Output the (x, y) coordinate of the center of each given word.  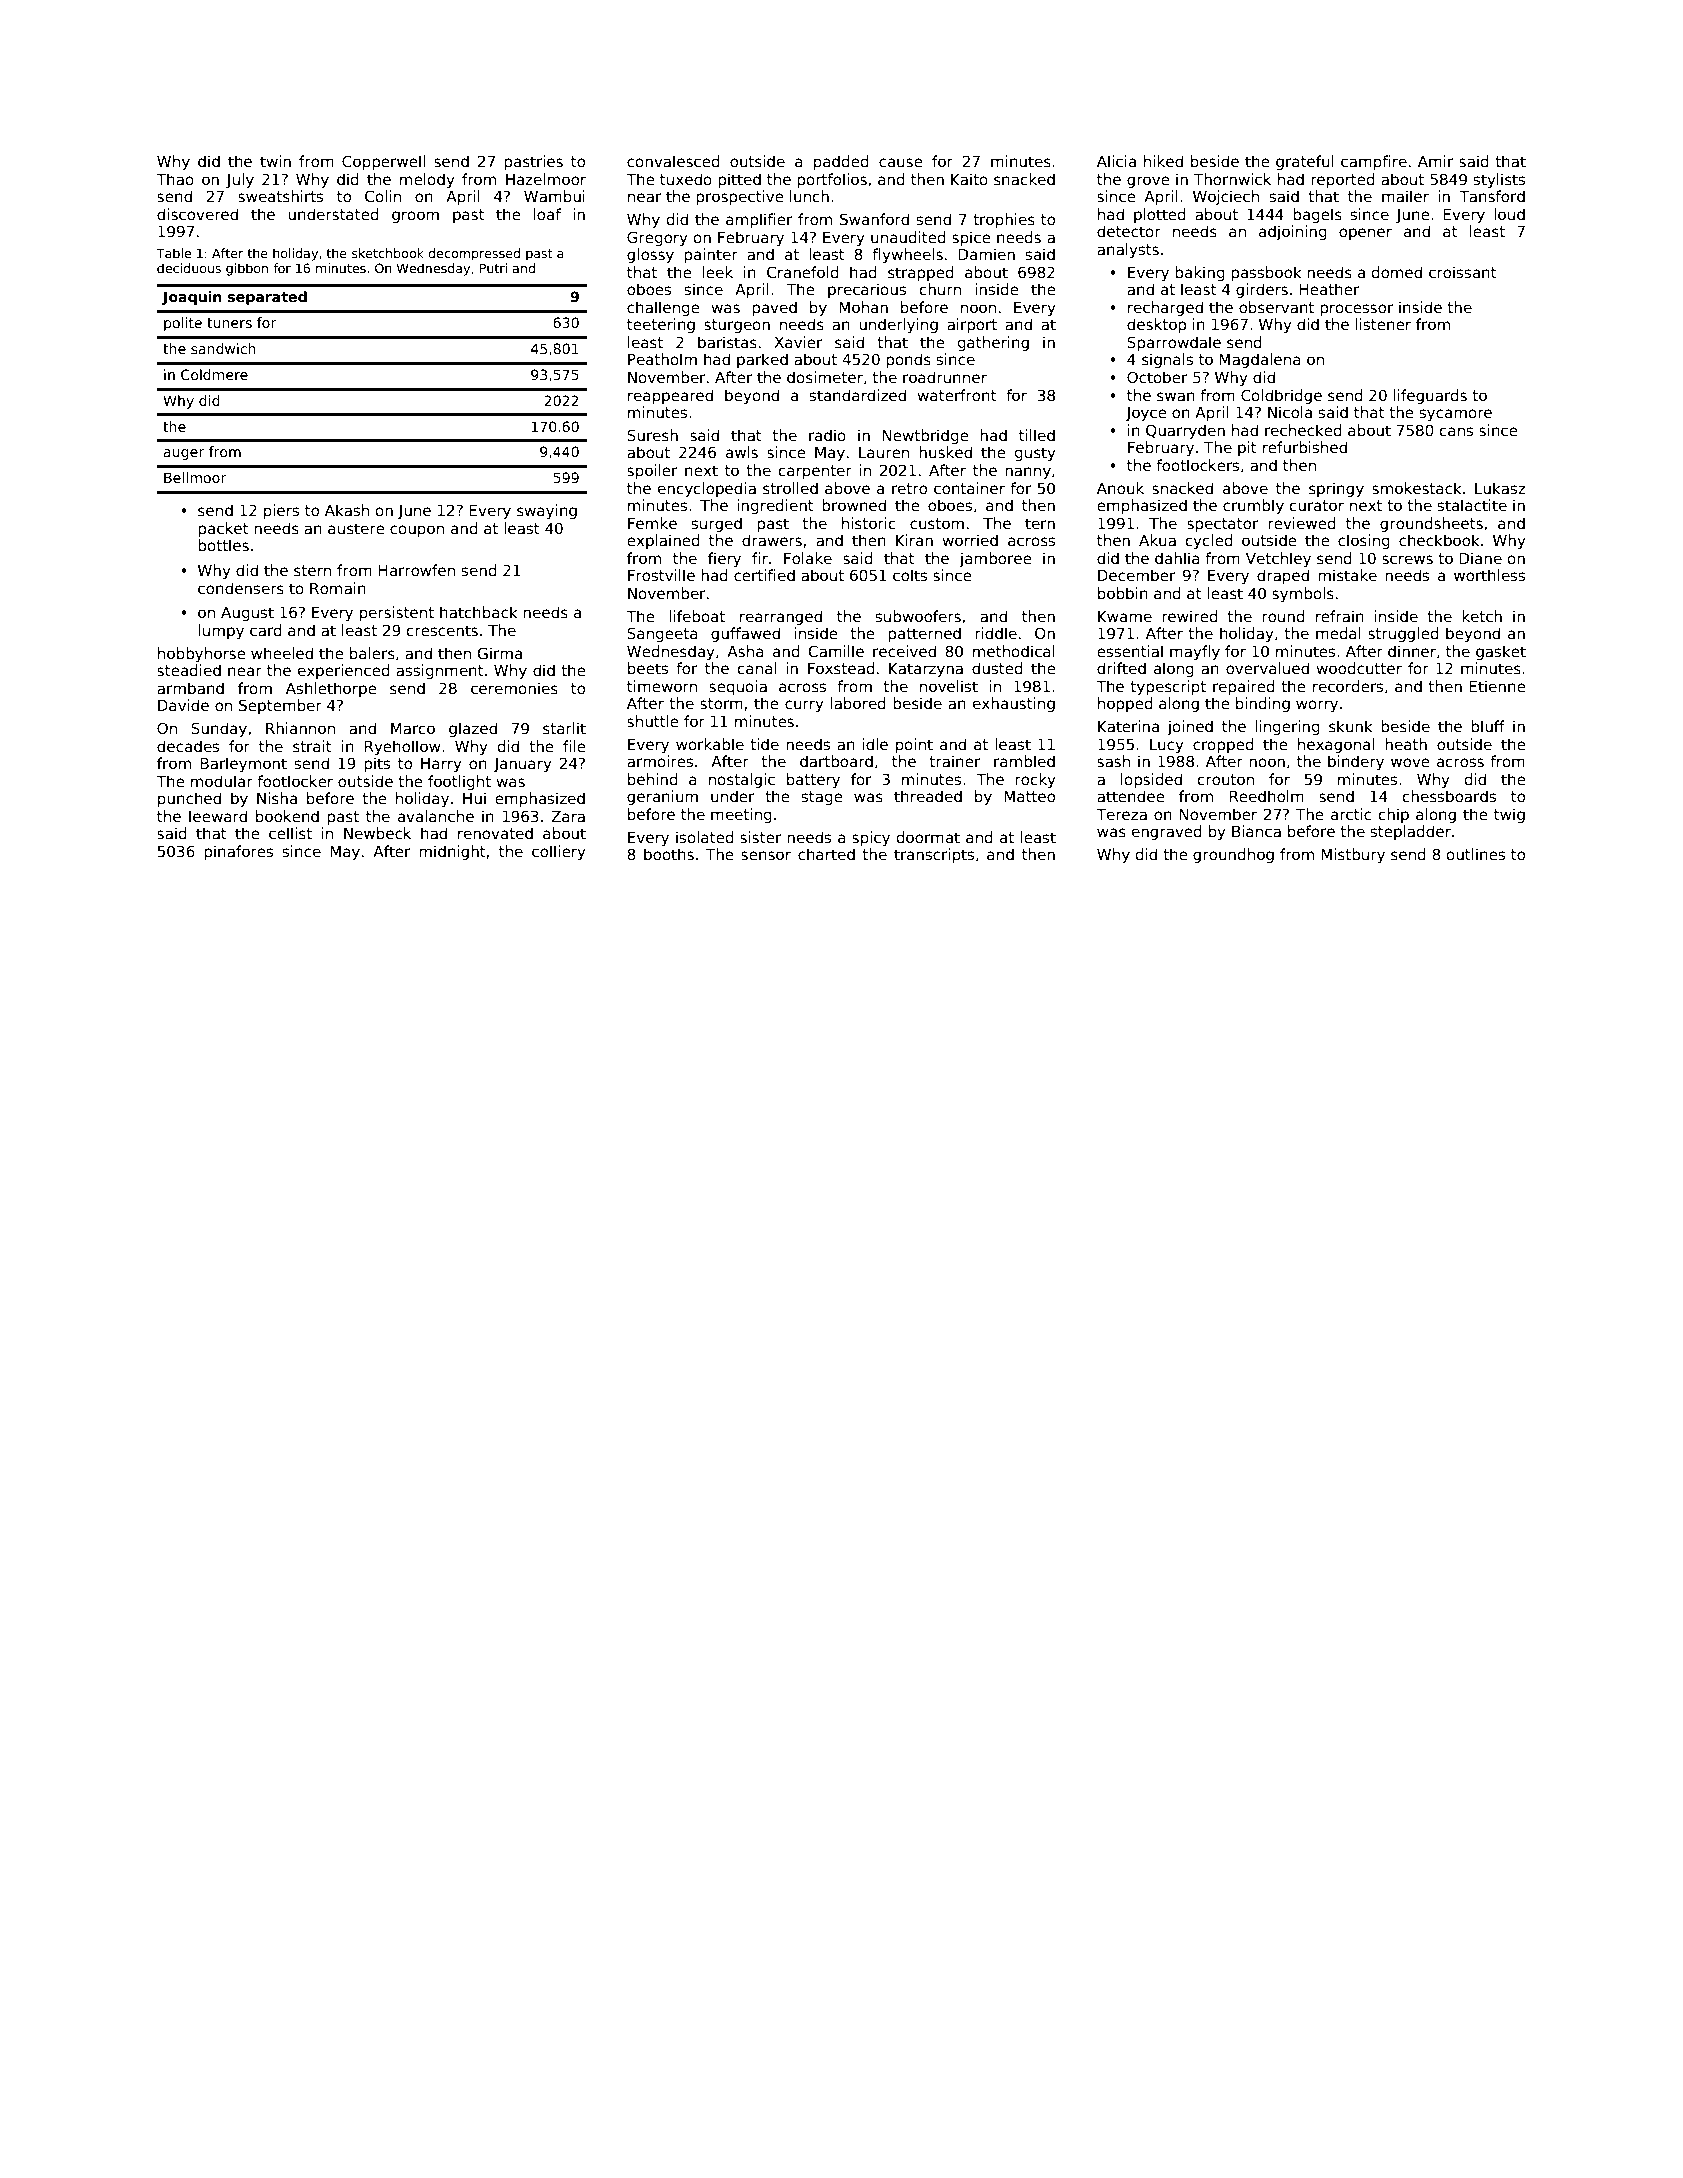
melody (427, 180)
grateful (1305, 162)
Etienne (1497, 686)
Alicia (1116, 161)
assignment (440, 671)
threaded (928, 796)
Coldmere (214, 374)
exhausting (1014, 704)
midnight (452, 852)
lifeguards (1430, 396)
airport (972, 325)
